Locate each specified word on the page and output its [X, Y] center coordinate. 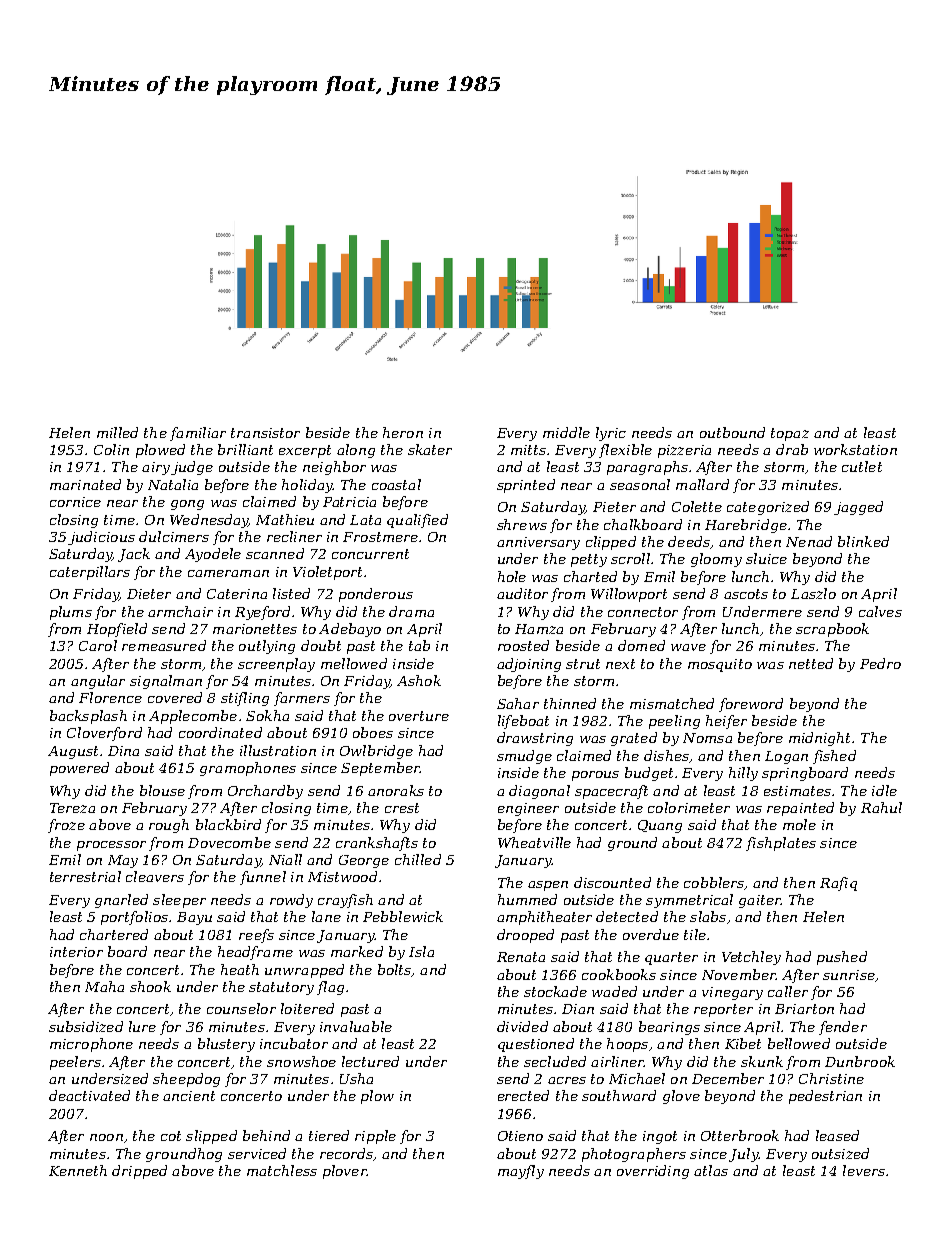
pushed [842, 958]
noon [106, 1137]
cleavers [155, 876]
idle [884, 790]
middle [566, 432]
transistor [265, 433]
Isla [421, 951]
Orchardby [265, 792]
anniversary [538, 543]
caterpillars [90, 573]
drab [792, 449]
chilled [418, 859]
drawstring [535, 739]
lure [142, 1026]
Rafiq [838, 884]
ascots [746, 594]
